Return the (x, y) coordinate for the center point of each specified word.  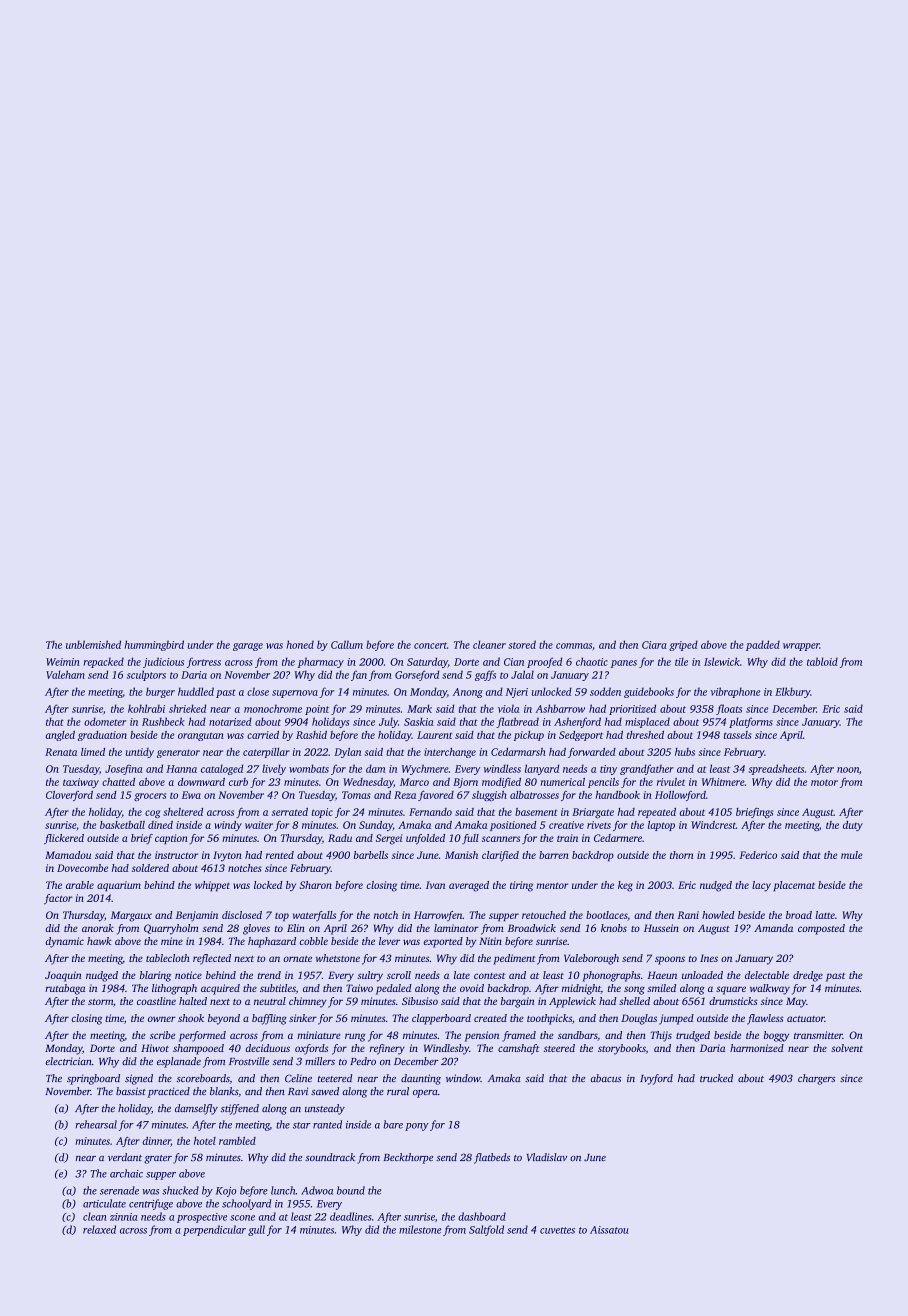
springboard (93, 1079)
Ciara (654, 645)
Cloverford (69, 796)
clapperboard (441, 1019)
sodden (605, 691)
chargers (816, 1079)
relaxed (99, 1229)
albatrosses (534, 795)
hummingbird (154, 645)
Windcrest (713, 825)
